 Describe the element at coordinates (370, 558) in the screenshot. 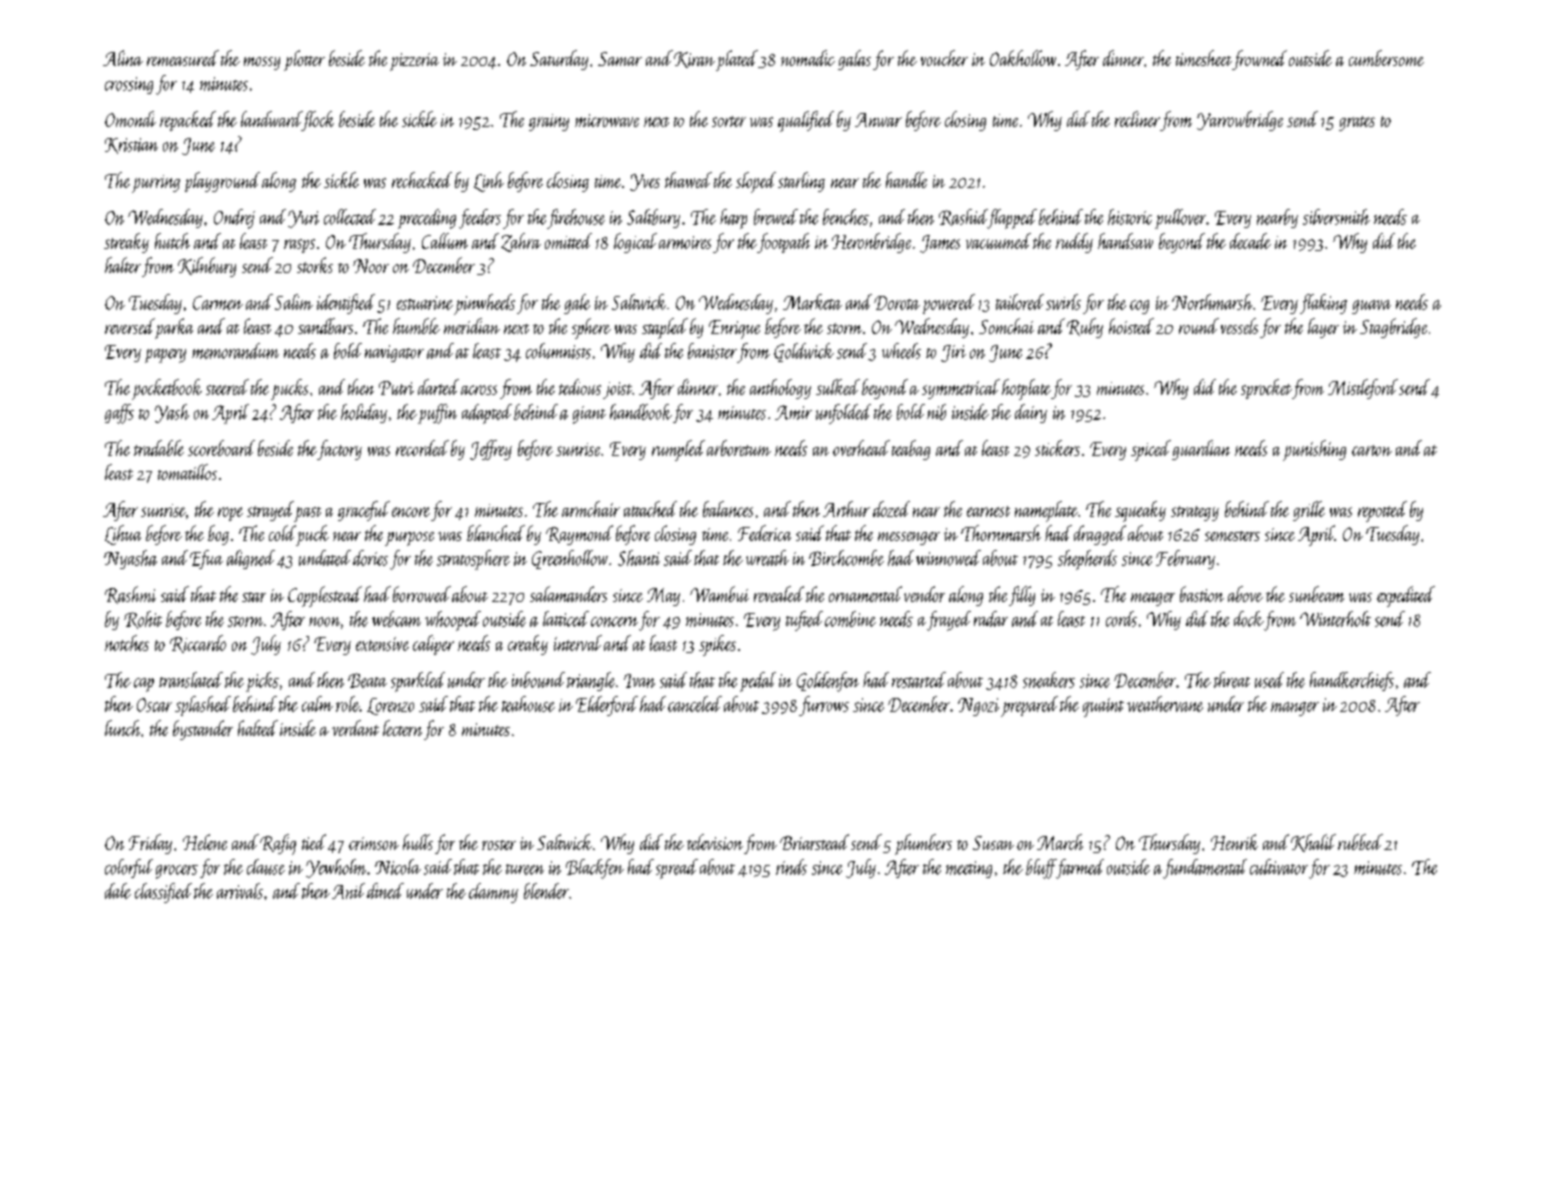

I see `dories` at that location.
